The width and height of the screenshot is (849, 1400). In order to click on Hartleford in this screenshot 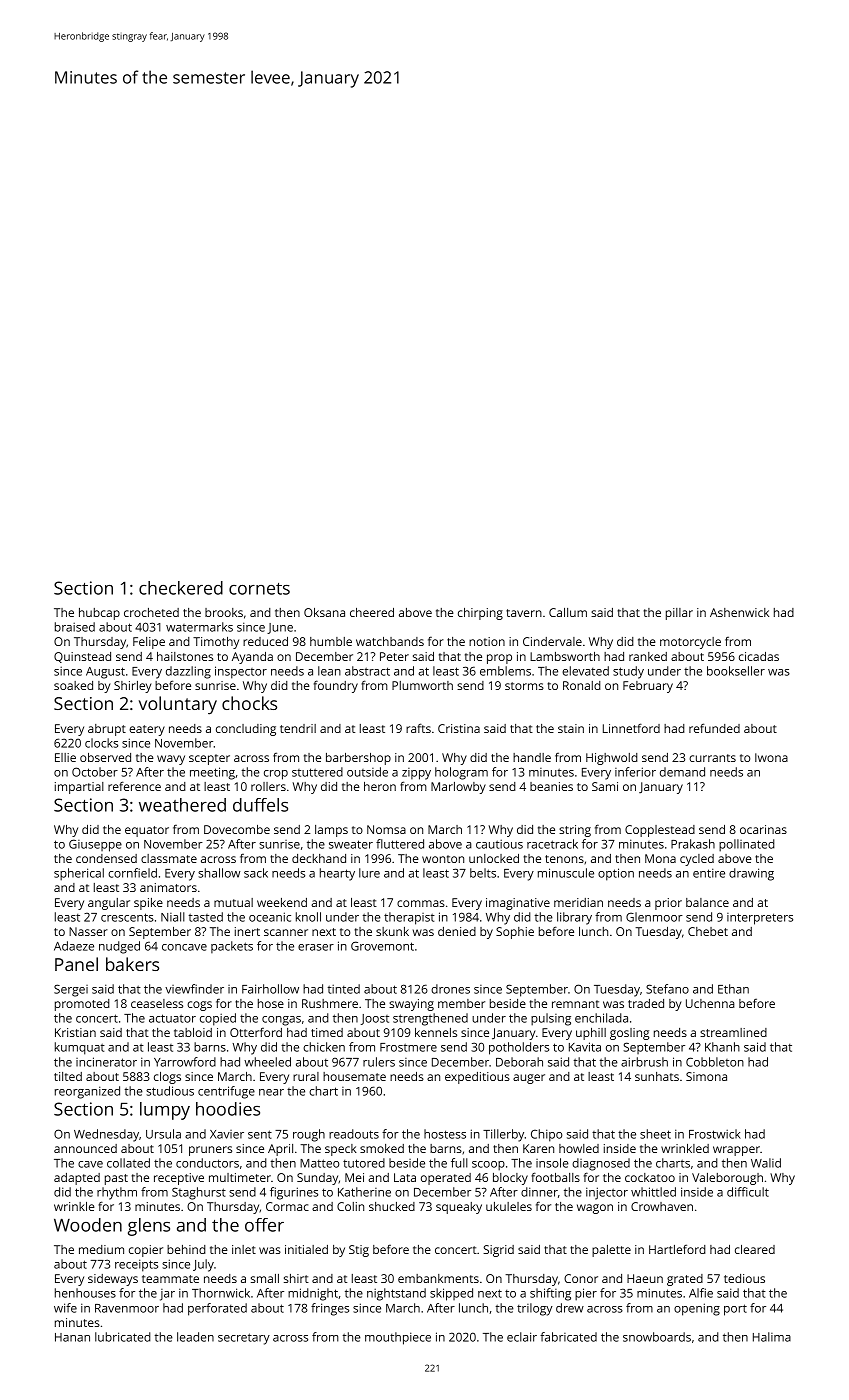, I will do `click(677, 1249)`.
